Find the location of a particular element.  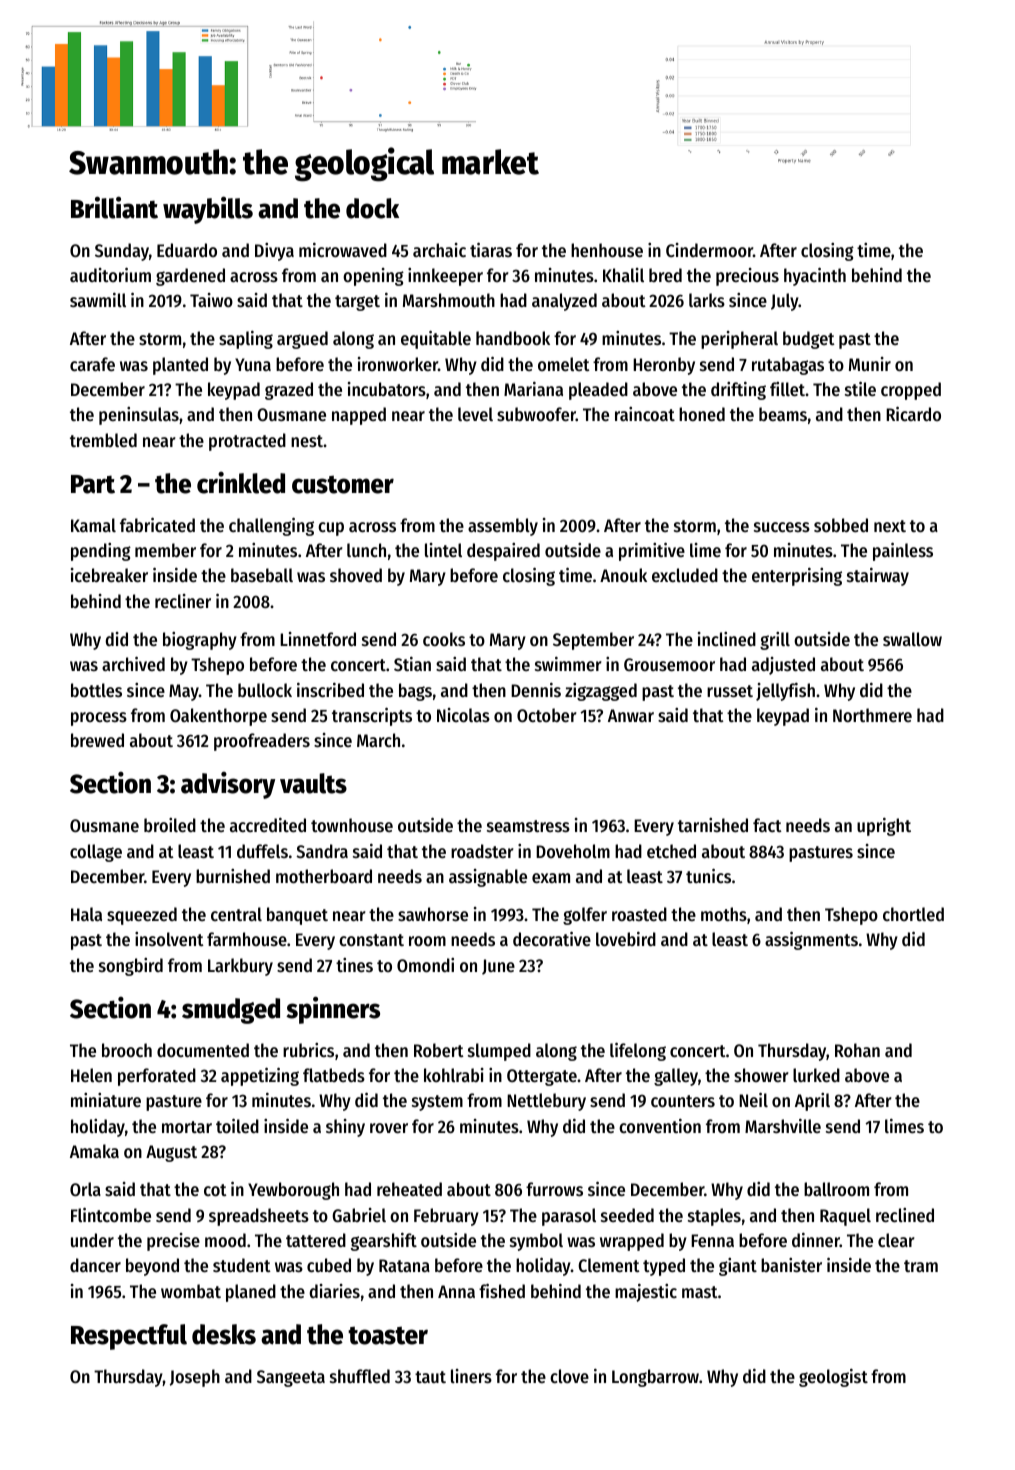

fabricated is located at coordinates (157, 524).
